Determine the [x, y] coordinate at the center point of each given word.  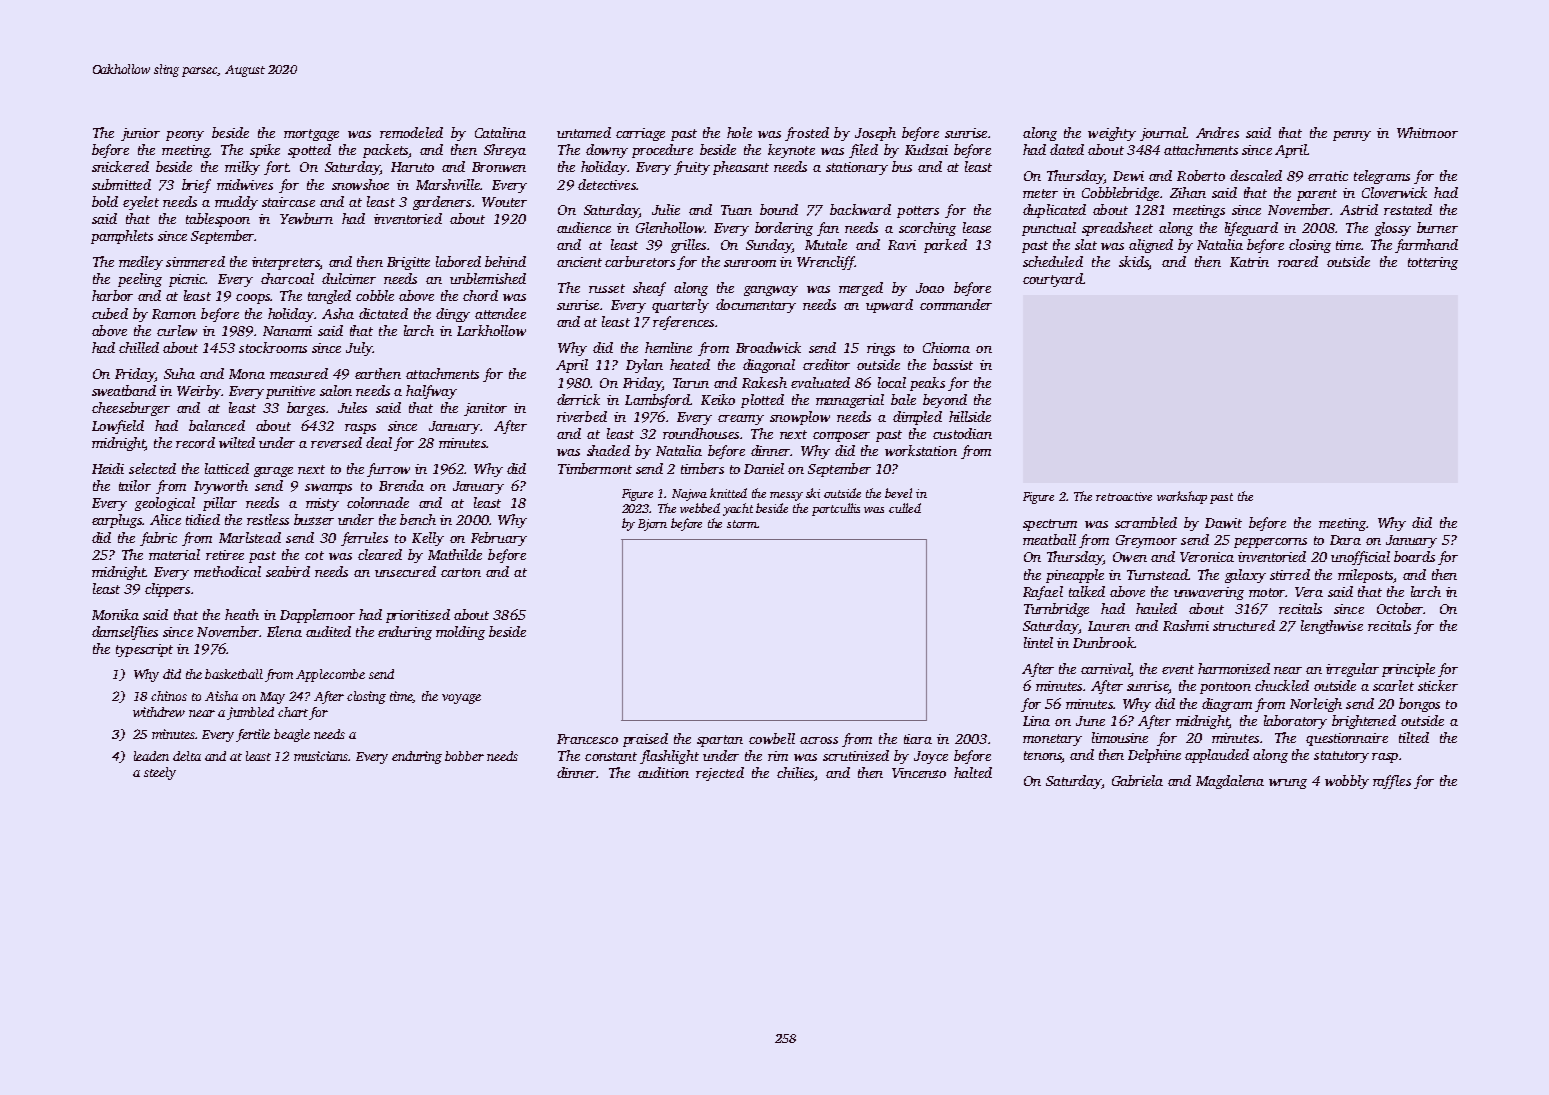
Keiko [718, 399]
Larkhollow [491, 330]
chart [293, 712]
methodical [227, 571]
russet [607, 288]
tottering [1433, 263]
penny [1352, 136]
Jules [352, 407]
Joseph [875, 134]
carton [461, 572]
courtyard [1053, 280]
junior [140, 134]
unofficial [1360, 558]
